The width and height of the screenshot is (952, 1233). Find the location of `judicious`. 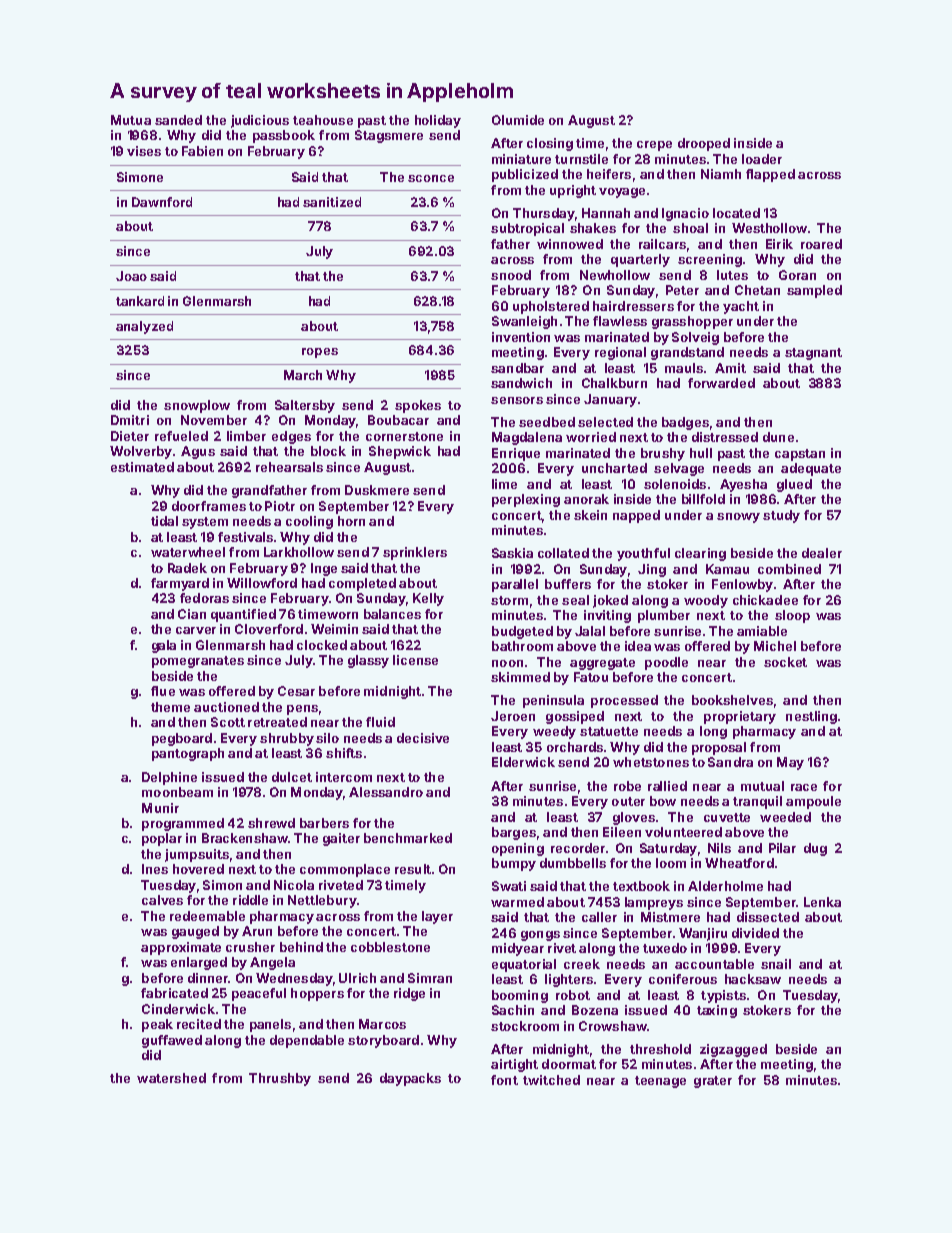

judicious is located at coordinates (260, 121).
